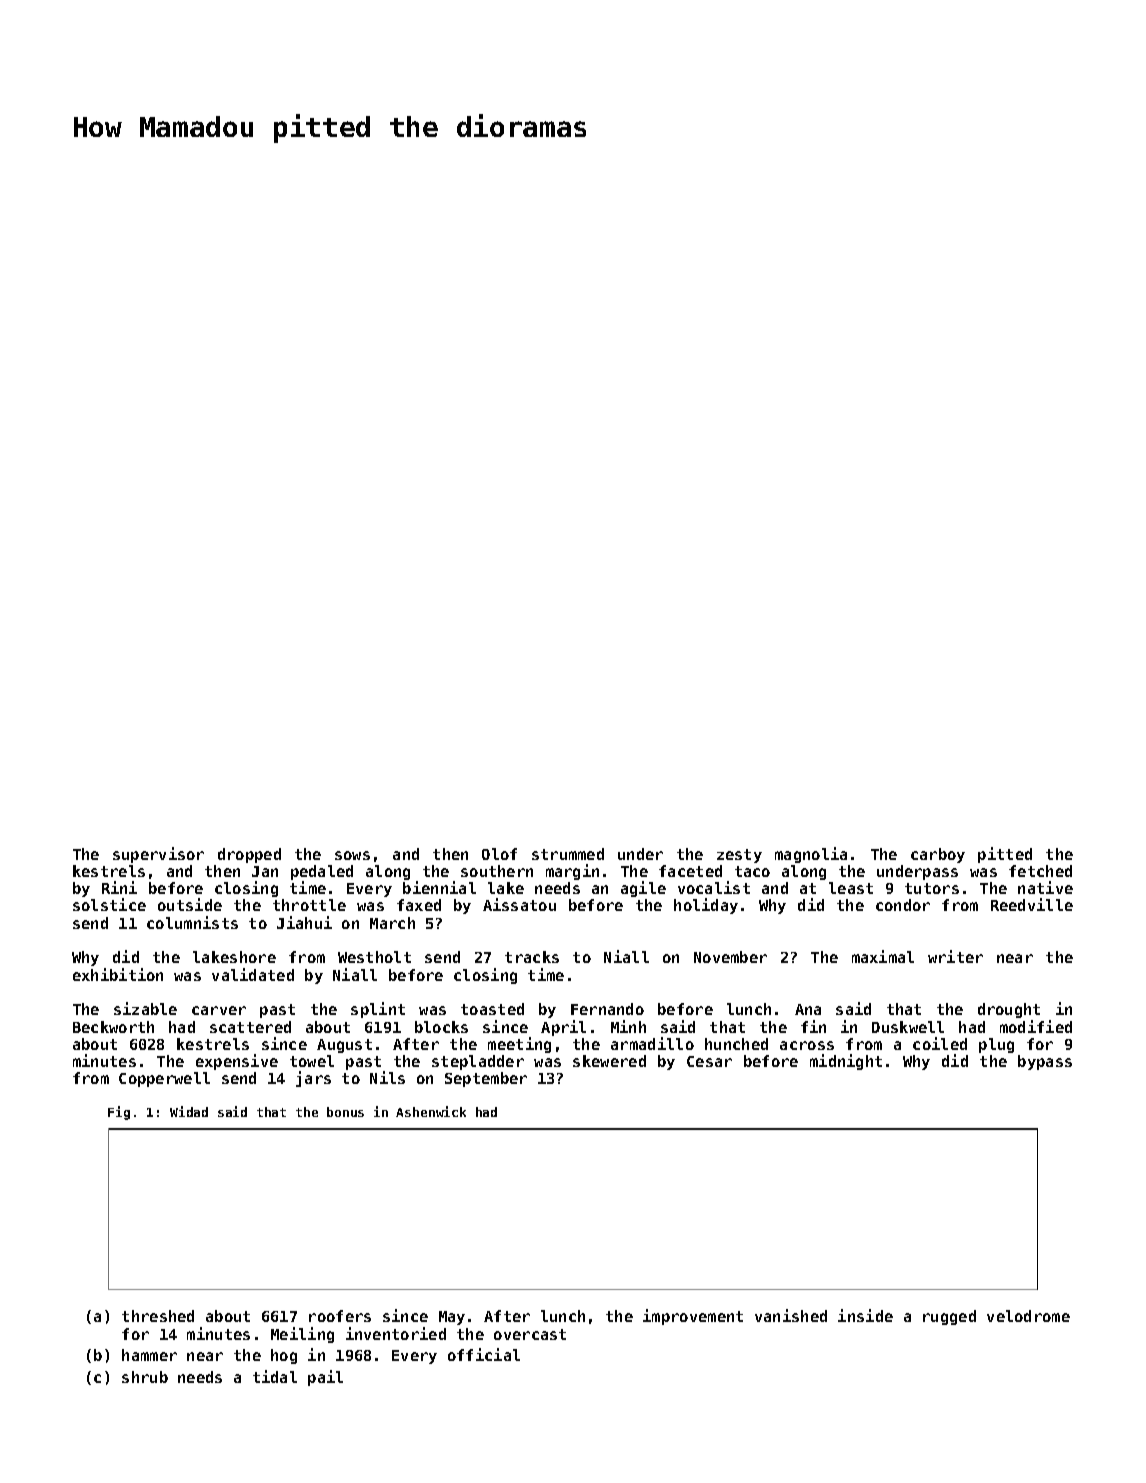 The height and width of the screenshot is (1483, 1146). I want to click on exhibition, so click(118, 974).
